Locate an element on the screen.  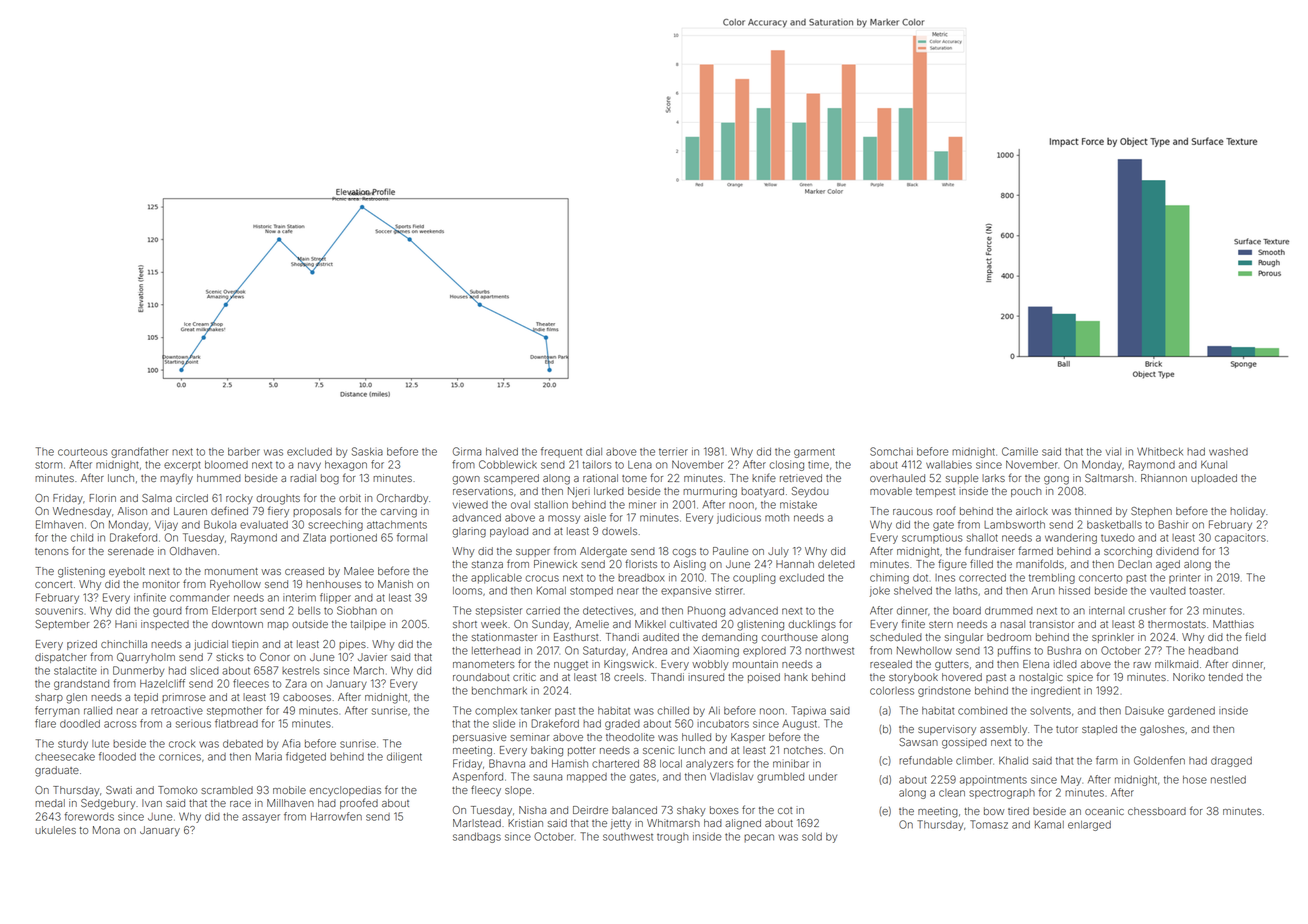
Saskia is located at coordinates (367, 451).
